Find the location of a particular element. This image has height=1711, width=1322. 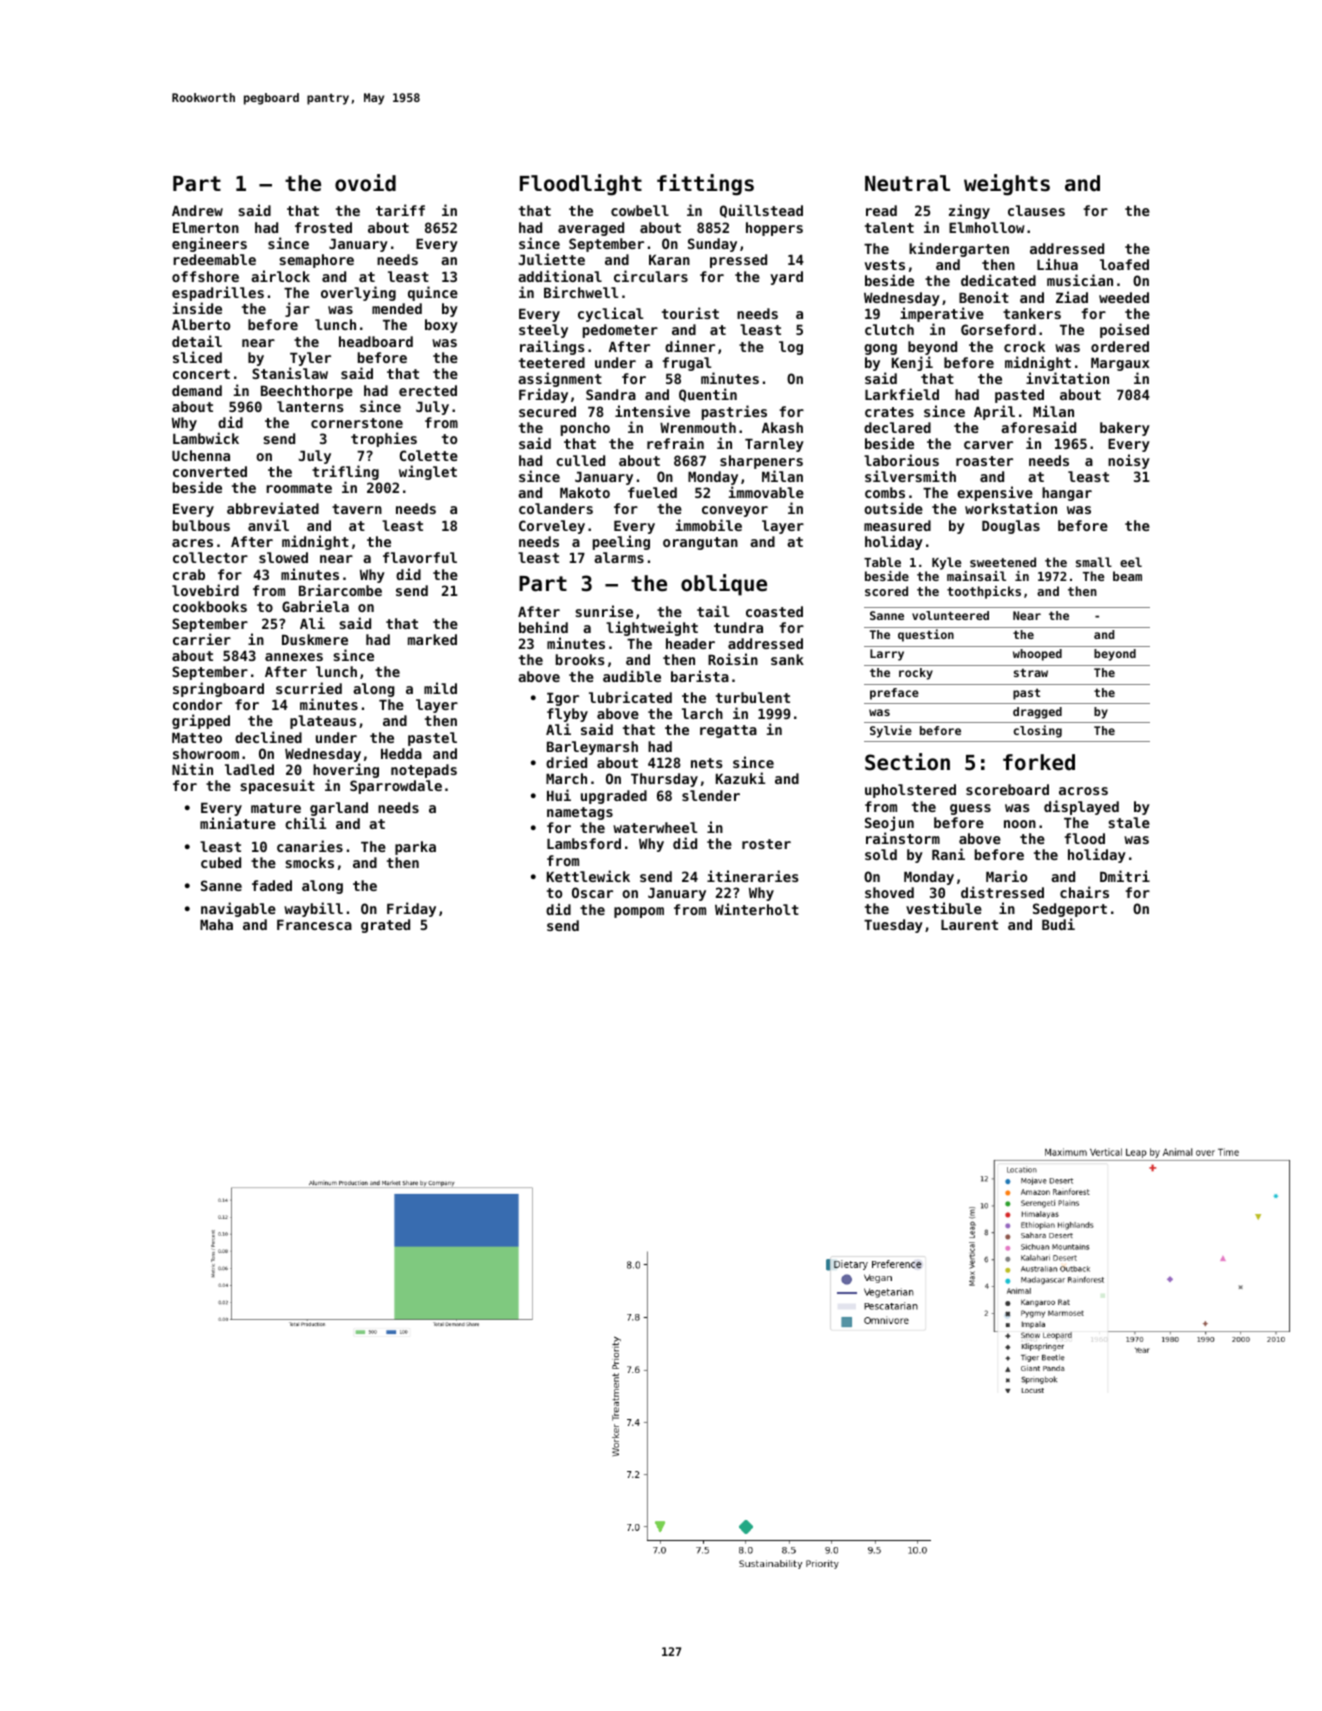

noisy is located at coordinates (1129, 461).
